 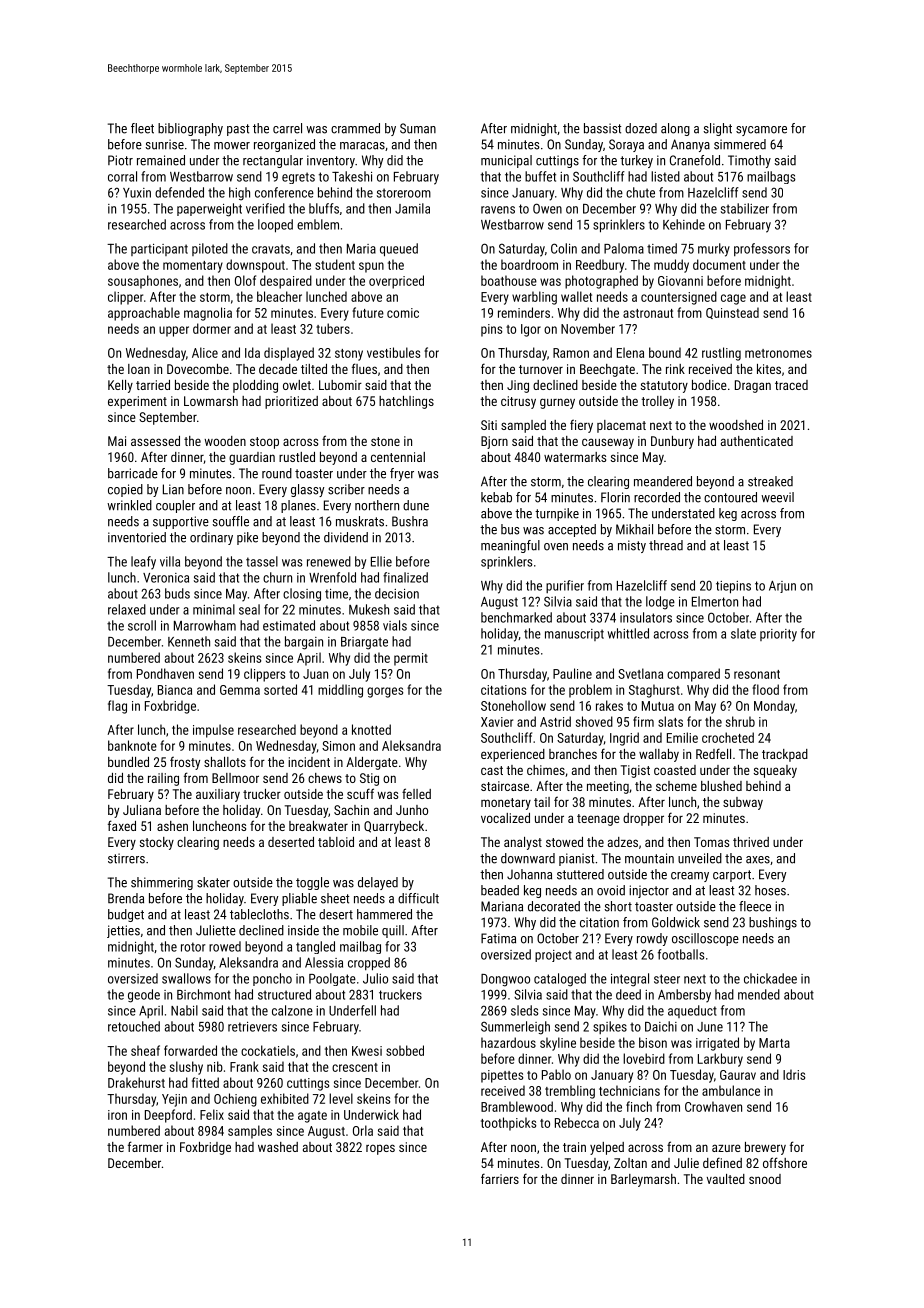 I want to click on Siti, so click(x=489, y=425).
